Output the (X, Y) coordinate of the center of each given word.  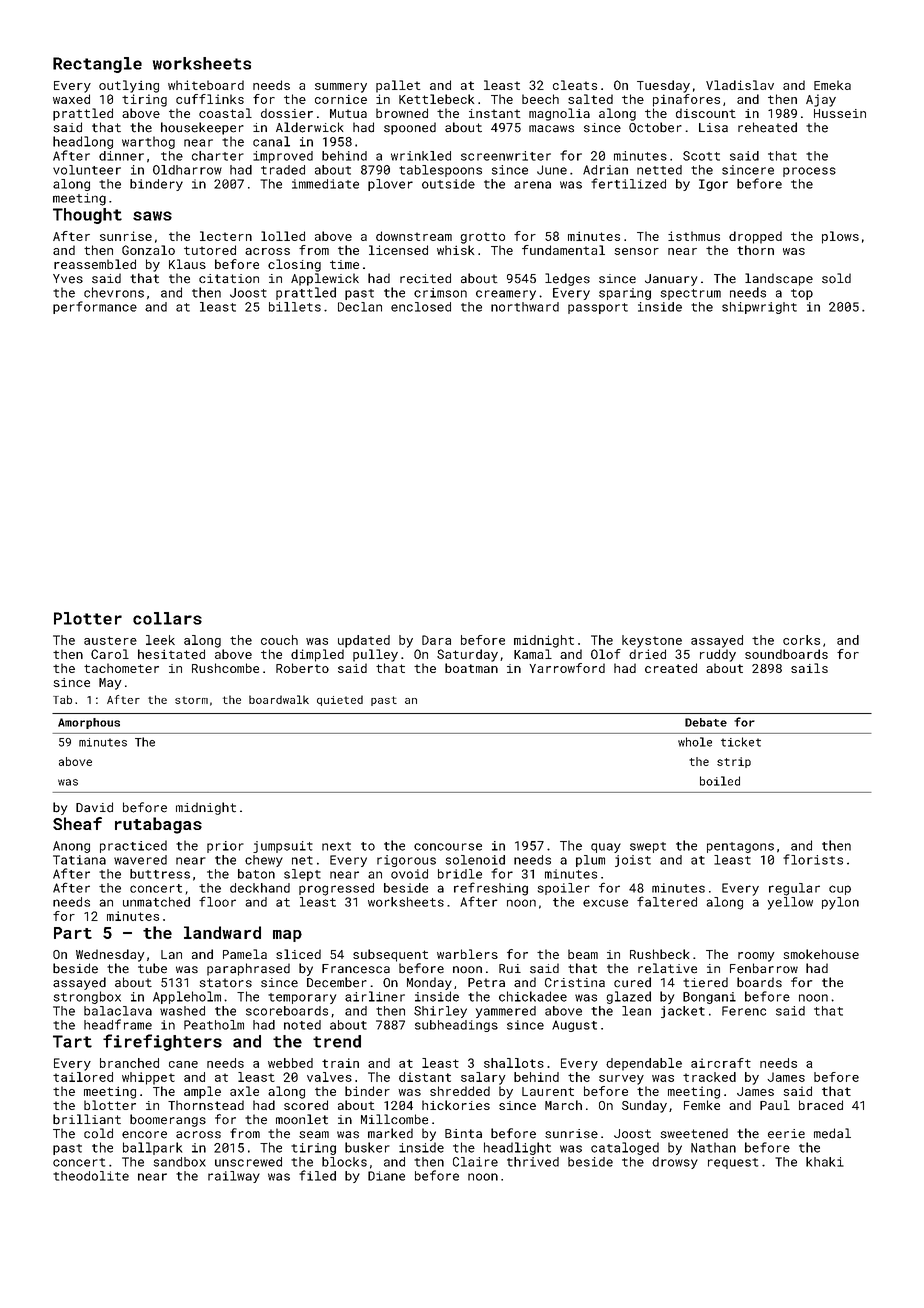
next (336, 846)
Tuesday (663, 86)
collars (167, 618)
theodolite (91, 1176)
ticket (741, 742)
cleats (575, 85)
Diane (386, 1176)
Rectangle (97, 65)
